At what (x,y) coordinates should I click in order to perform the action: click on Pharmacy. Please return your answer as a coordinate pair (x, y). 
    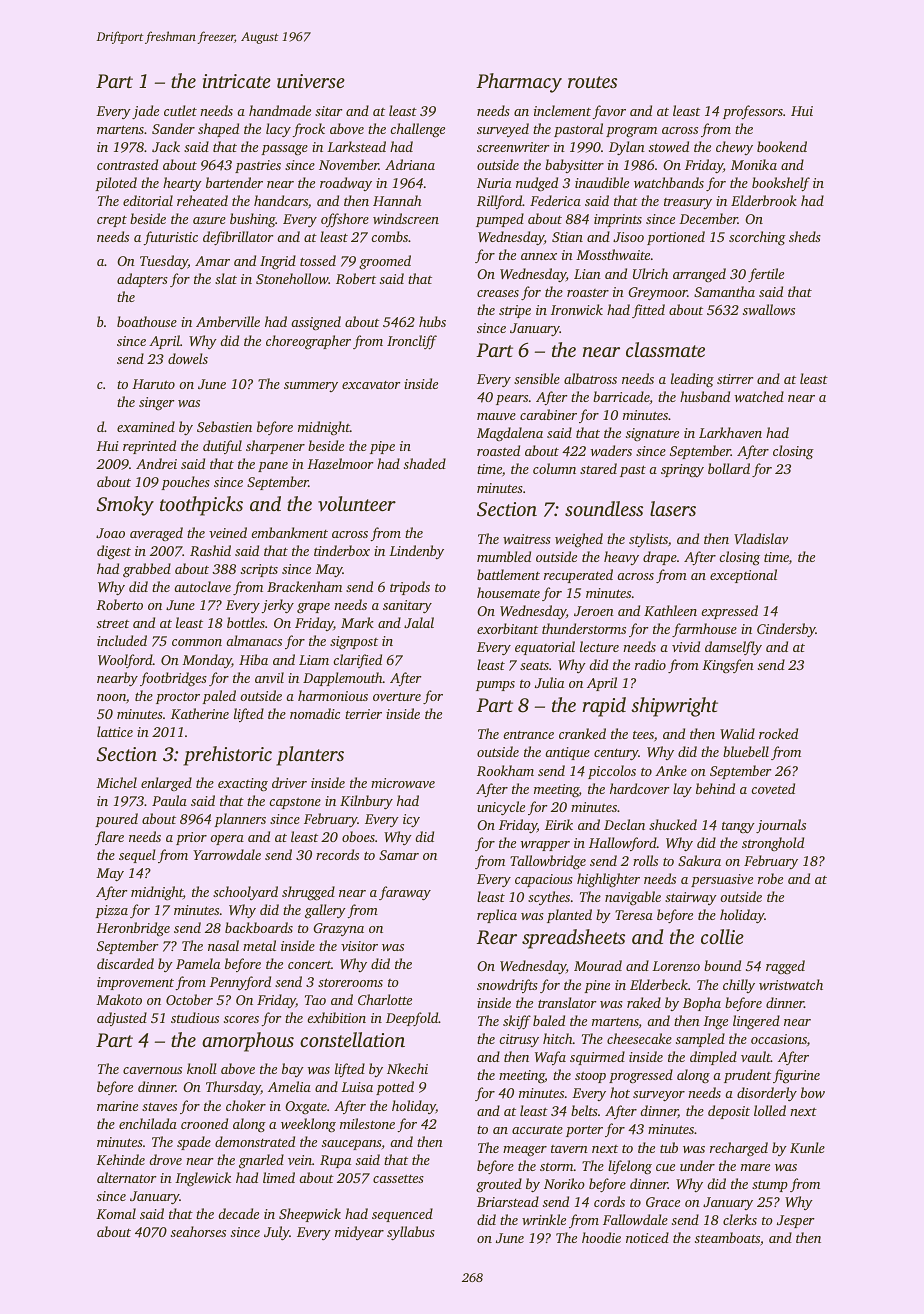
    Looking at the image, I should click on (519, 83).
